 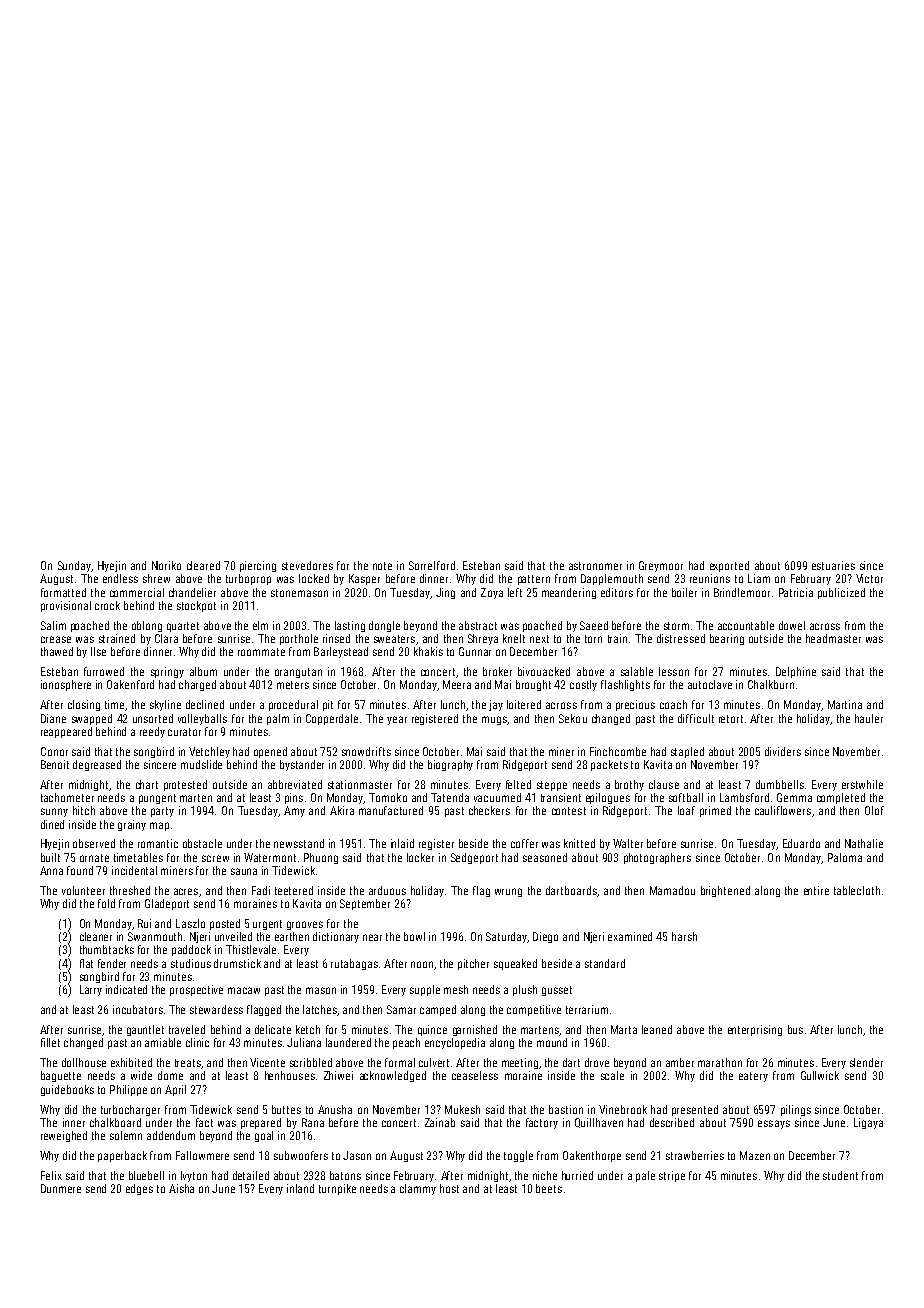 What do you see at coordinates (840, 1175) in the image?
I see `student` at bounding box center [840, 1175].
